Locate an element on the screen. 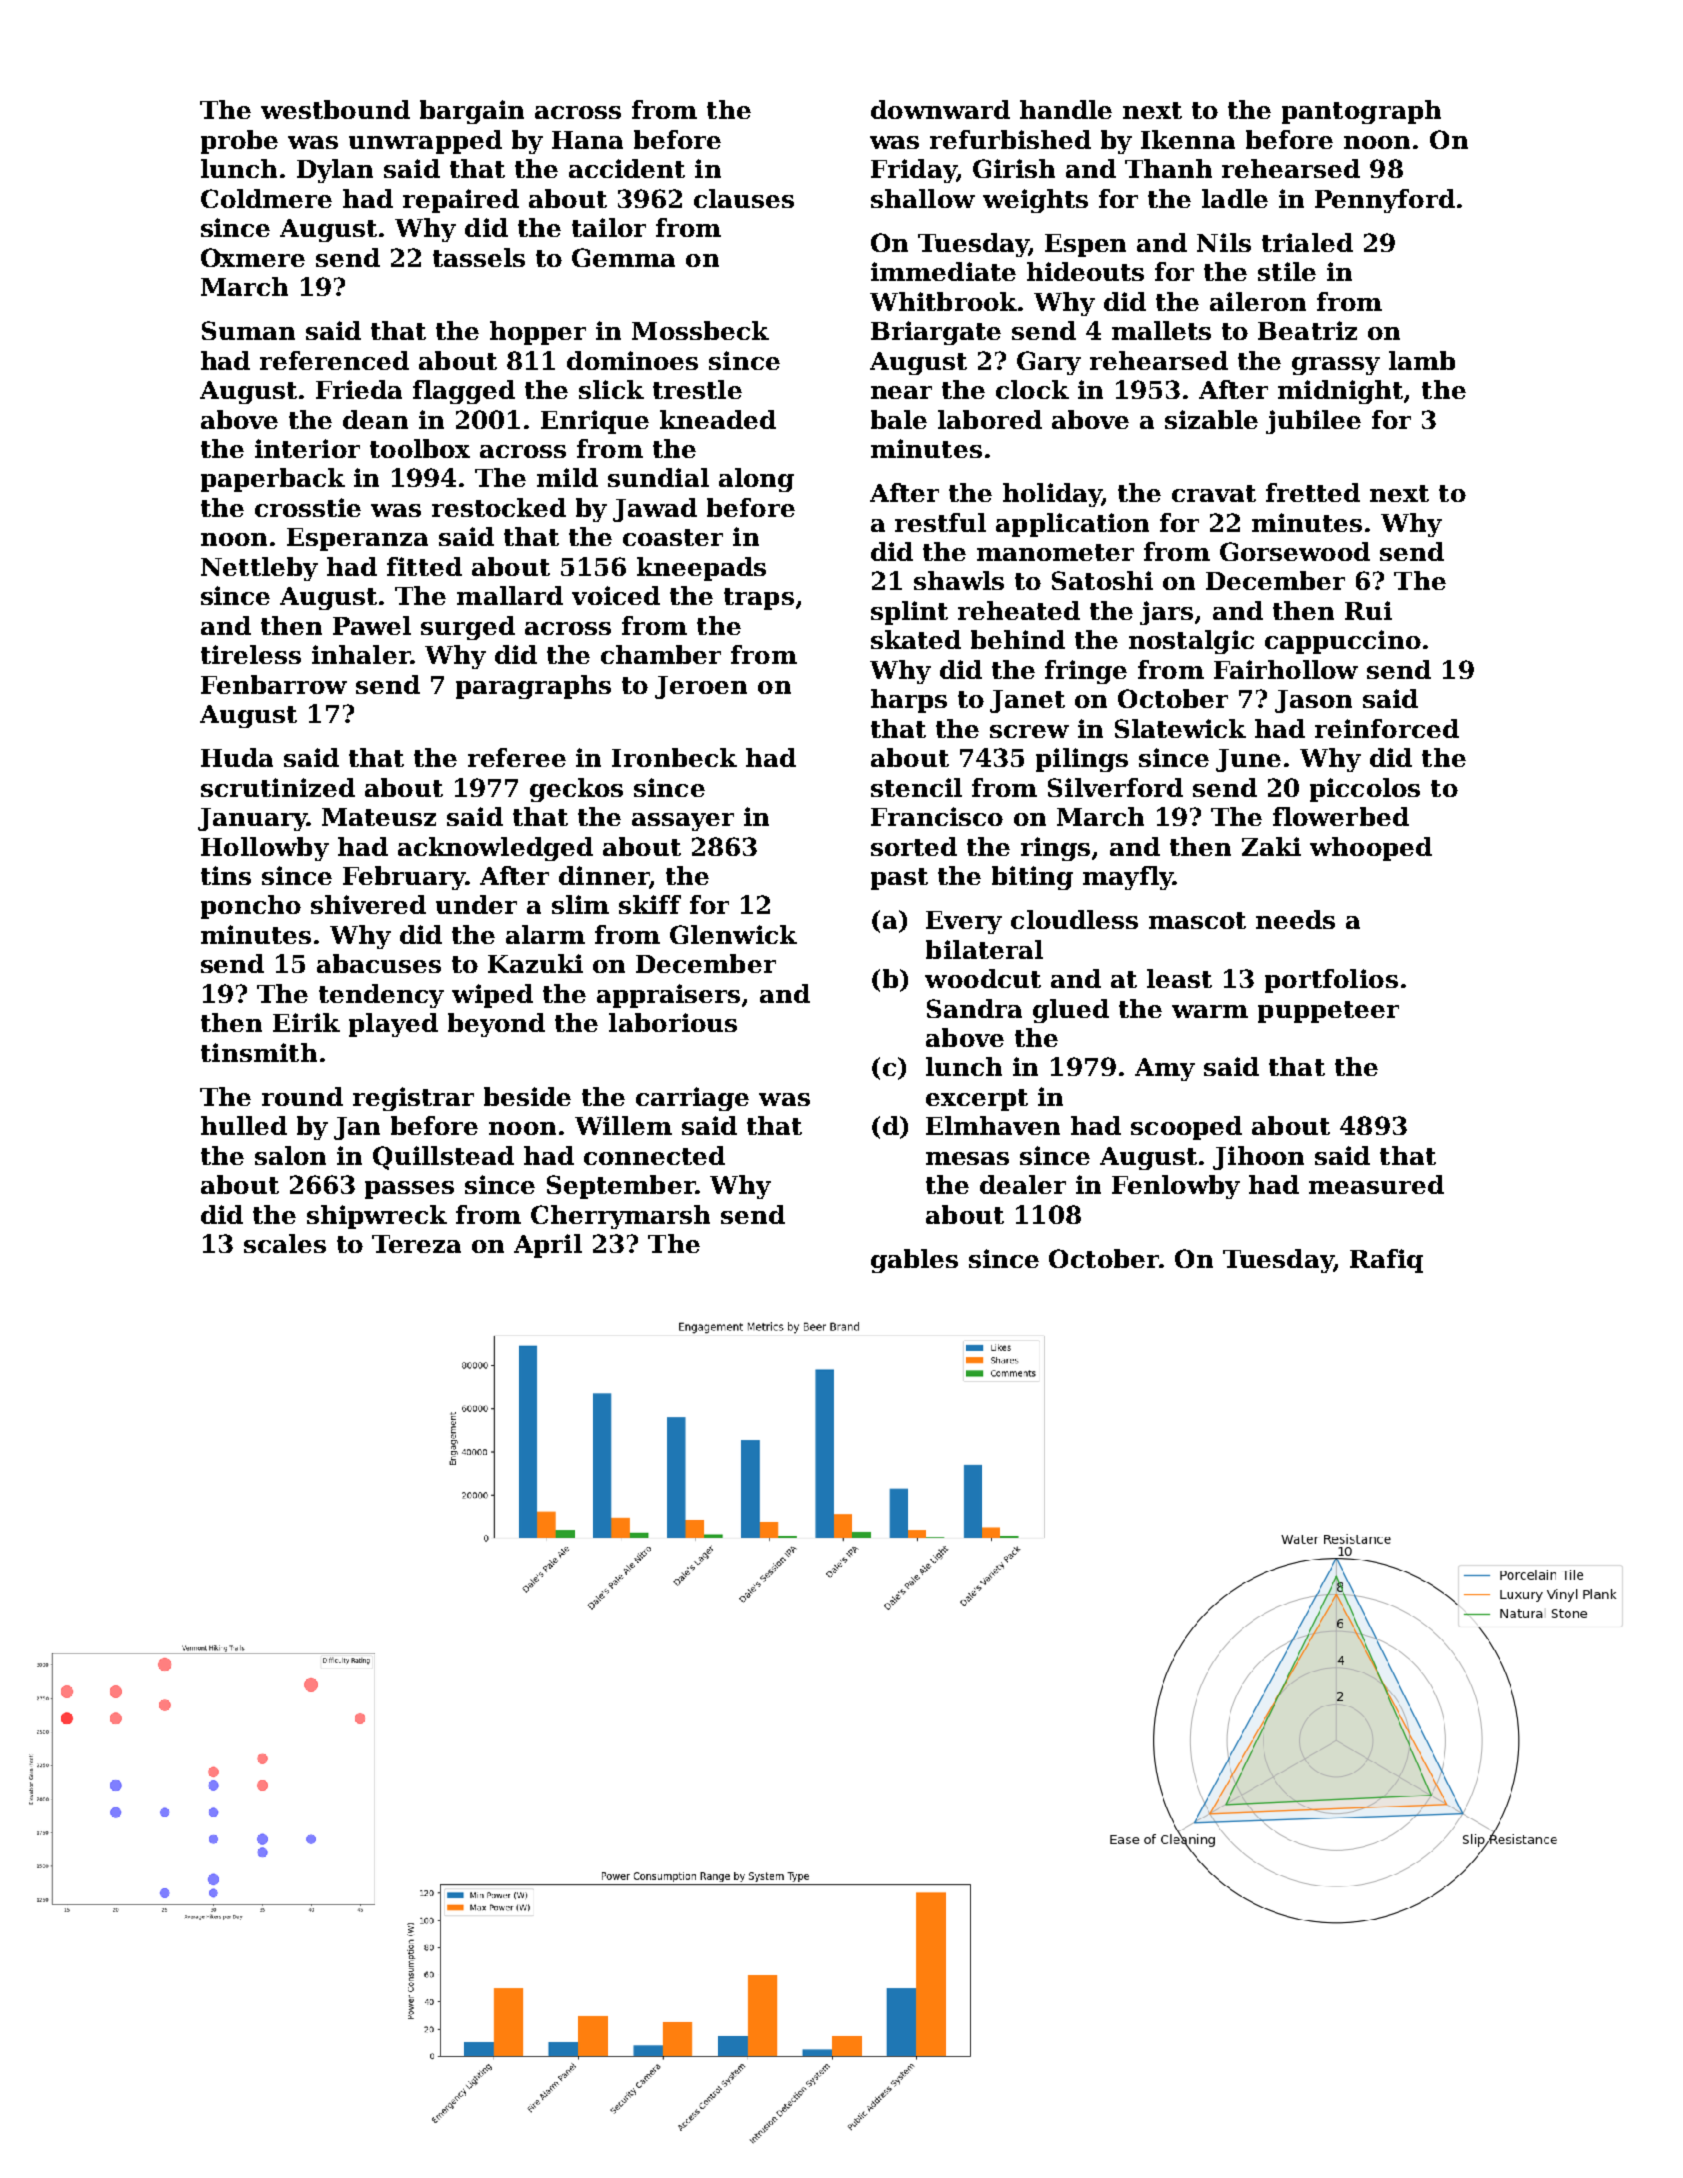 The width and height of the screenshot is (1683, 2178). scrutinized is located at coordinates (278, 787).
